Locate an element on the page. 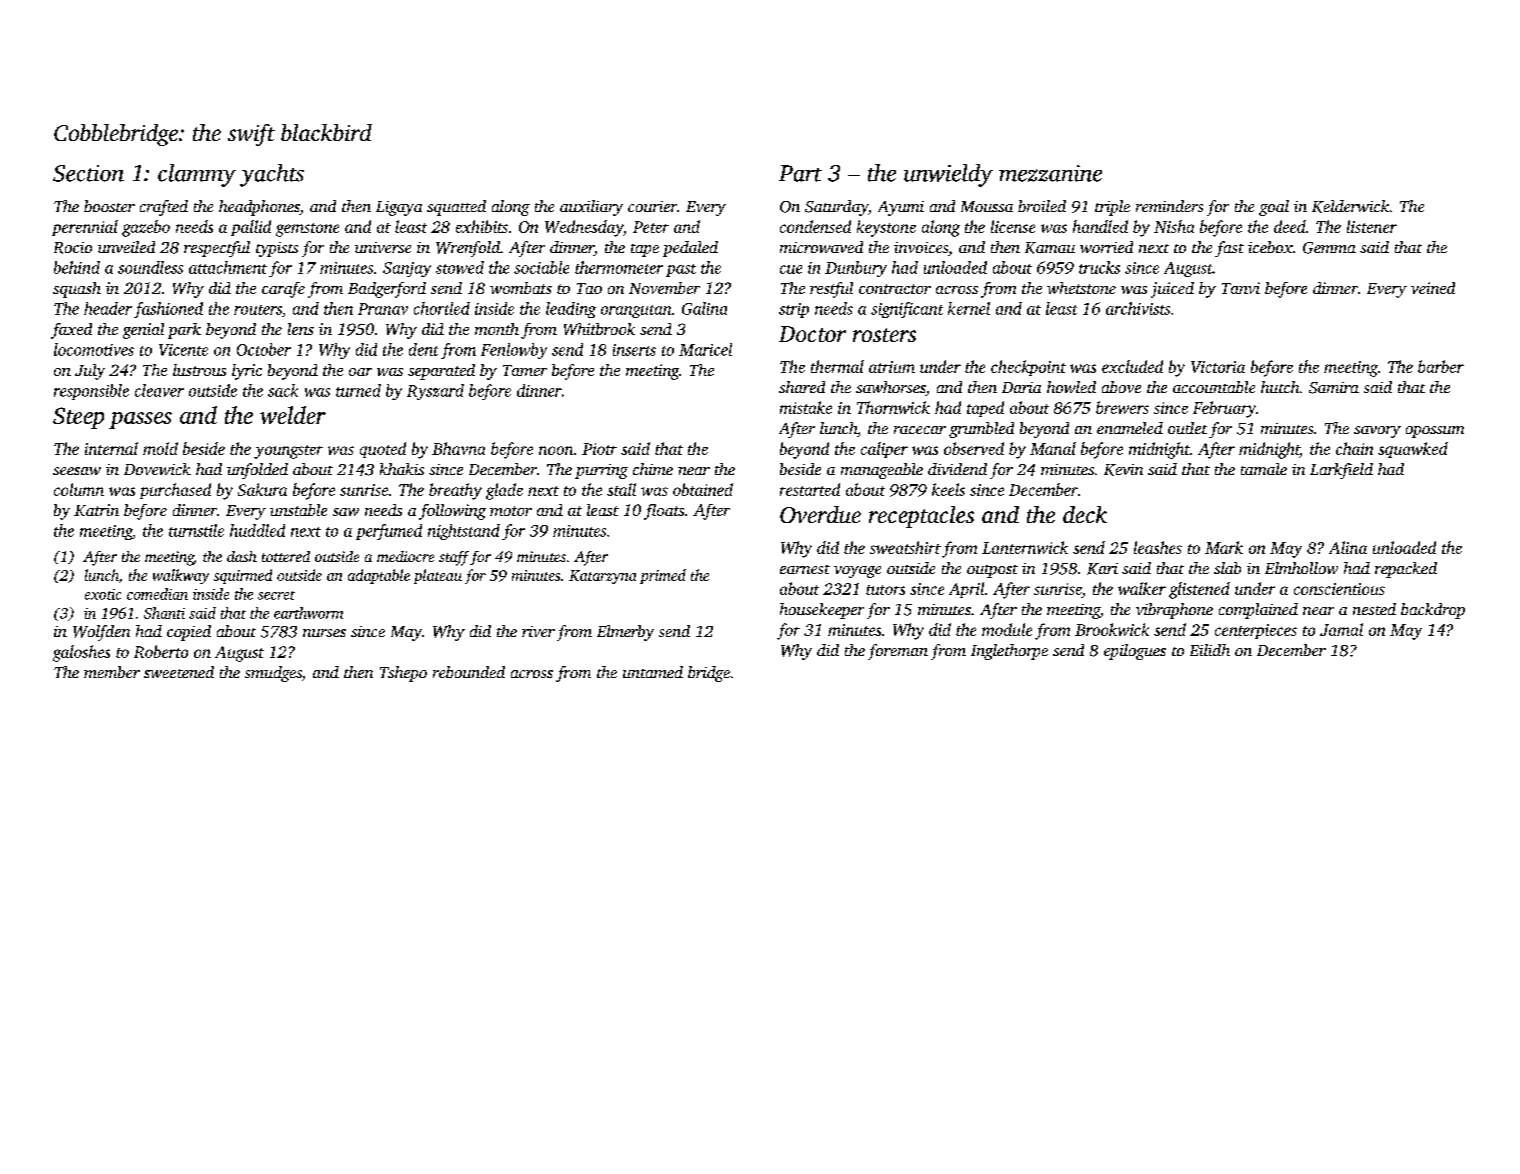 The height and width of the document is (1174, 1520). floats is located at coordinates (664, 512).
